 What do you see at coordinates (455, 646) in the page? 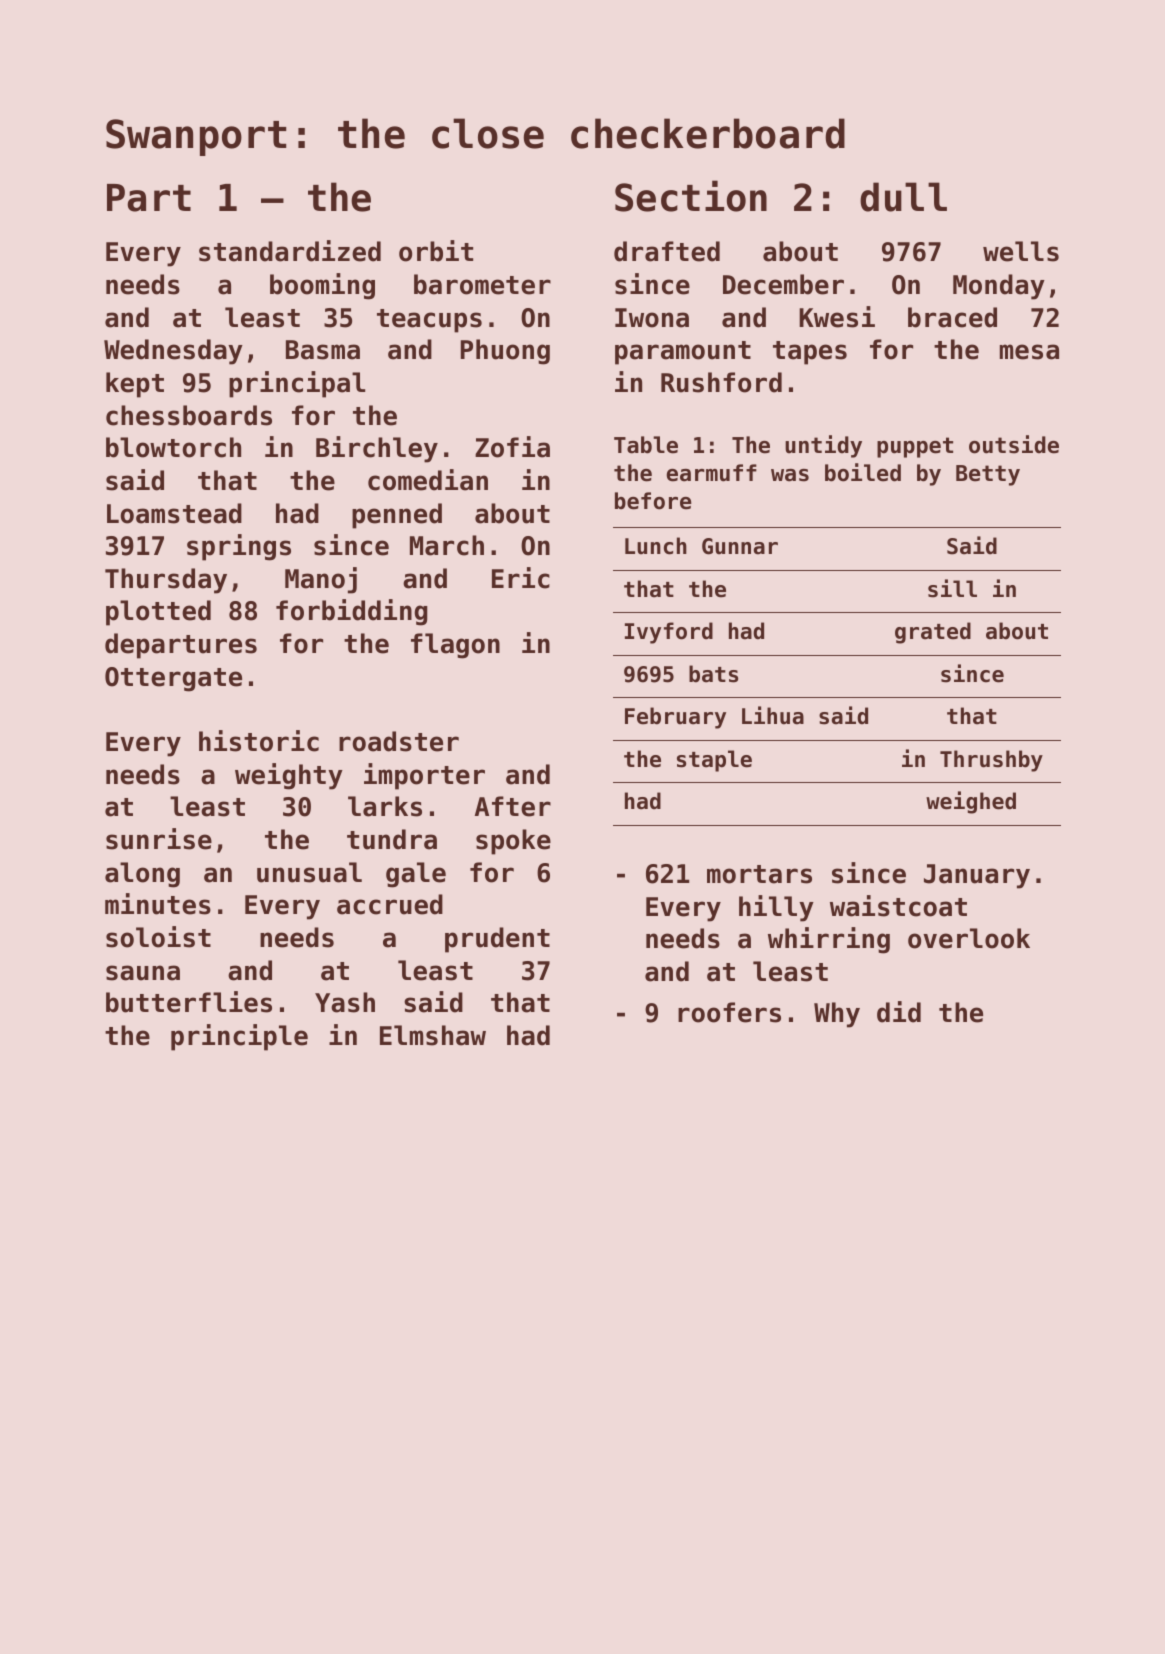
I see `flagon` at bounding box center [455, 646].
